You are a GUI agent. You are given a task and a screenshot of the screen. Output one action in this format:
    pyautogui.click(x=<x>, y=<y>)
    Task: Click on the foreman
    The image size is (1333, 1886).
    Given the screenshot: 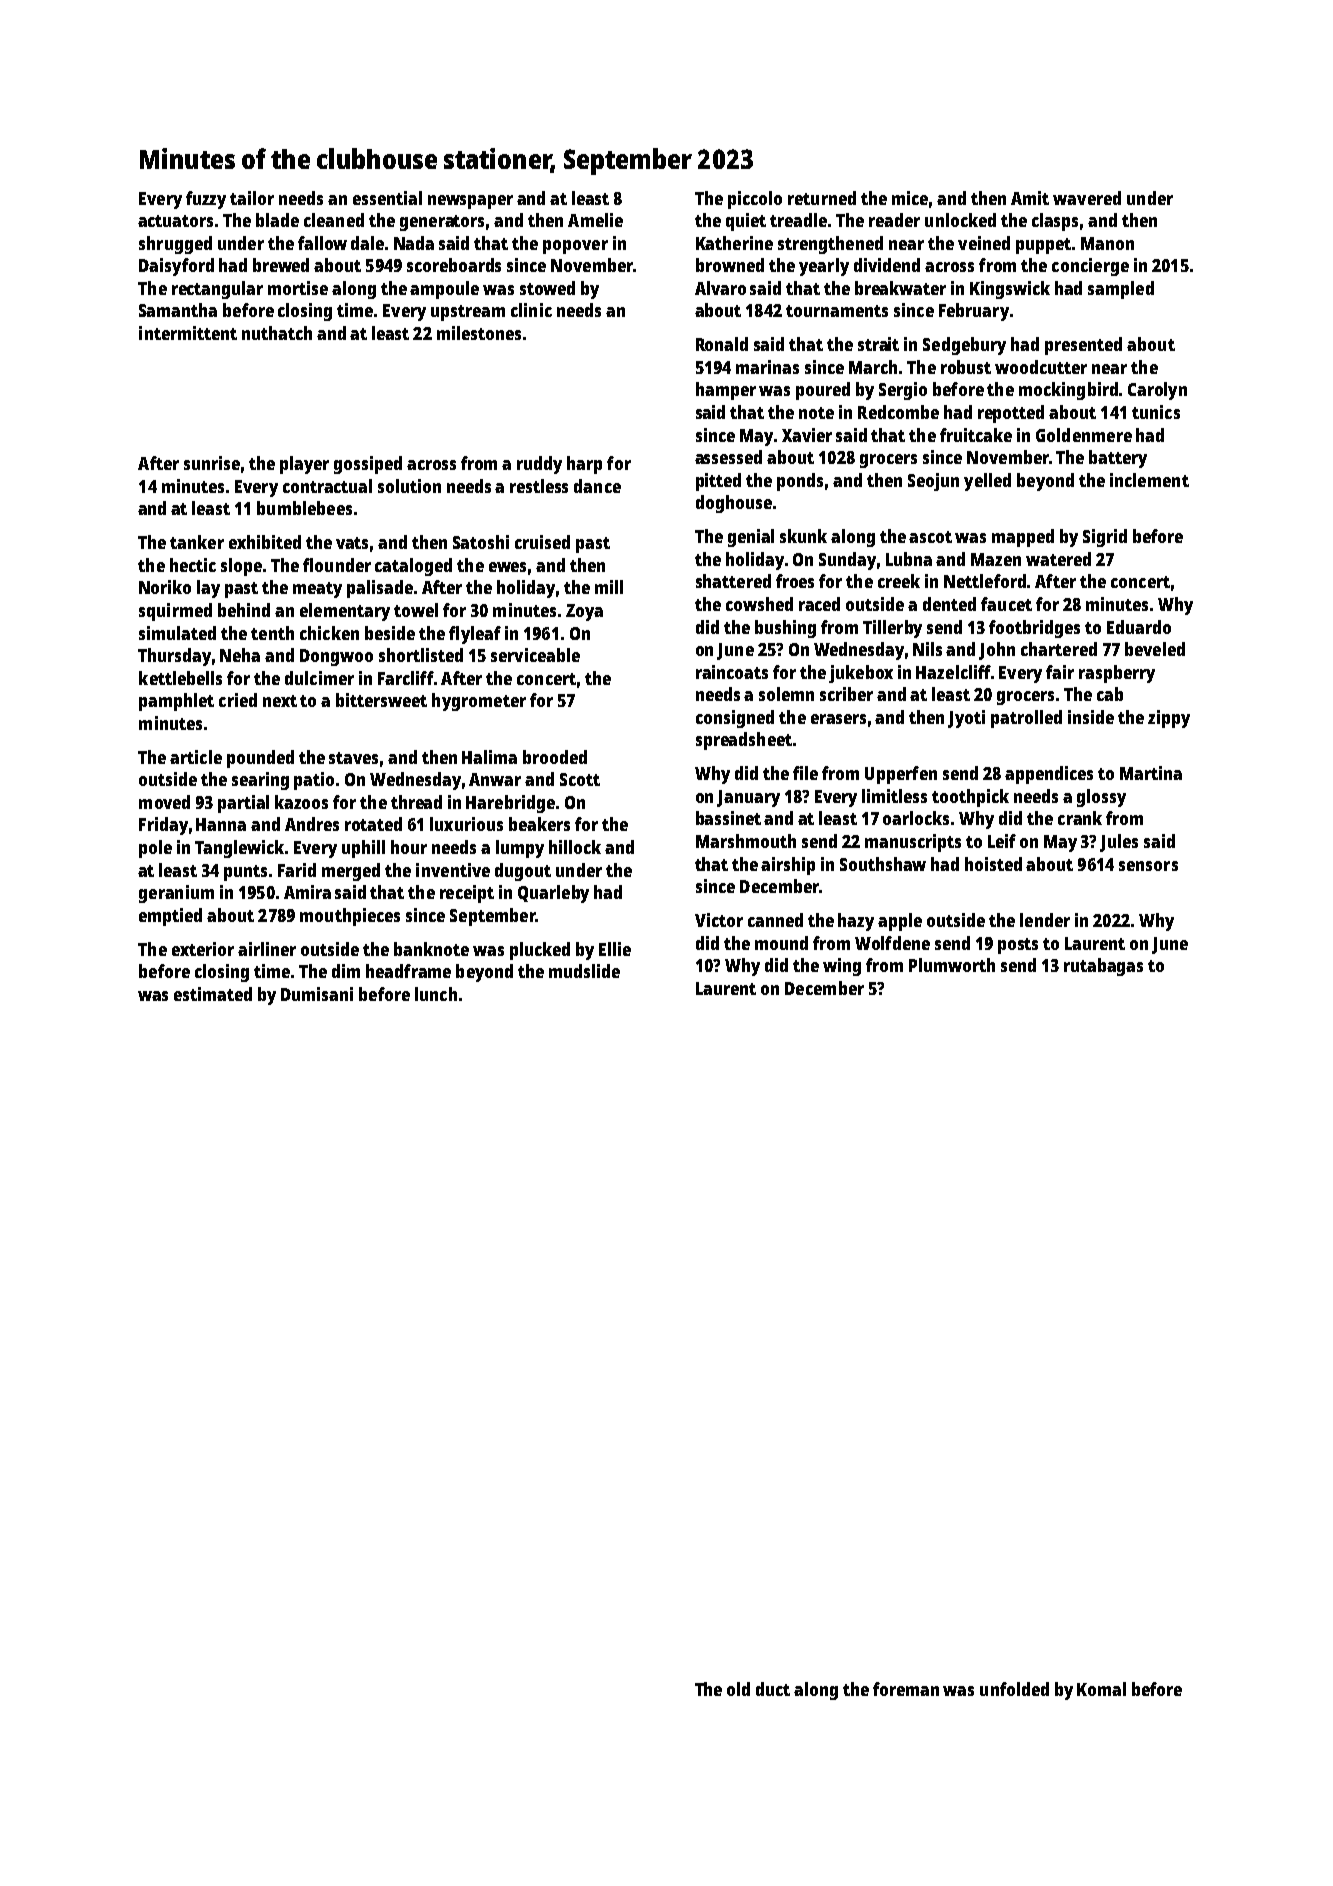 What is the action you would take?
    pyautogui.click(x=906, y=1689)
